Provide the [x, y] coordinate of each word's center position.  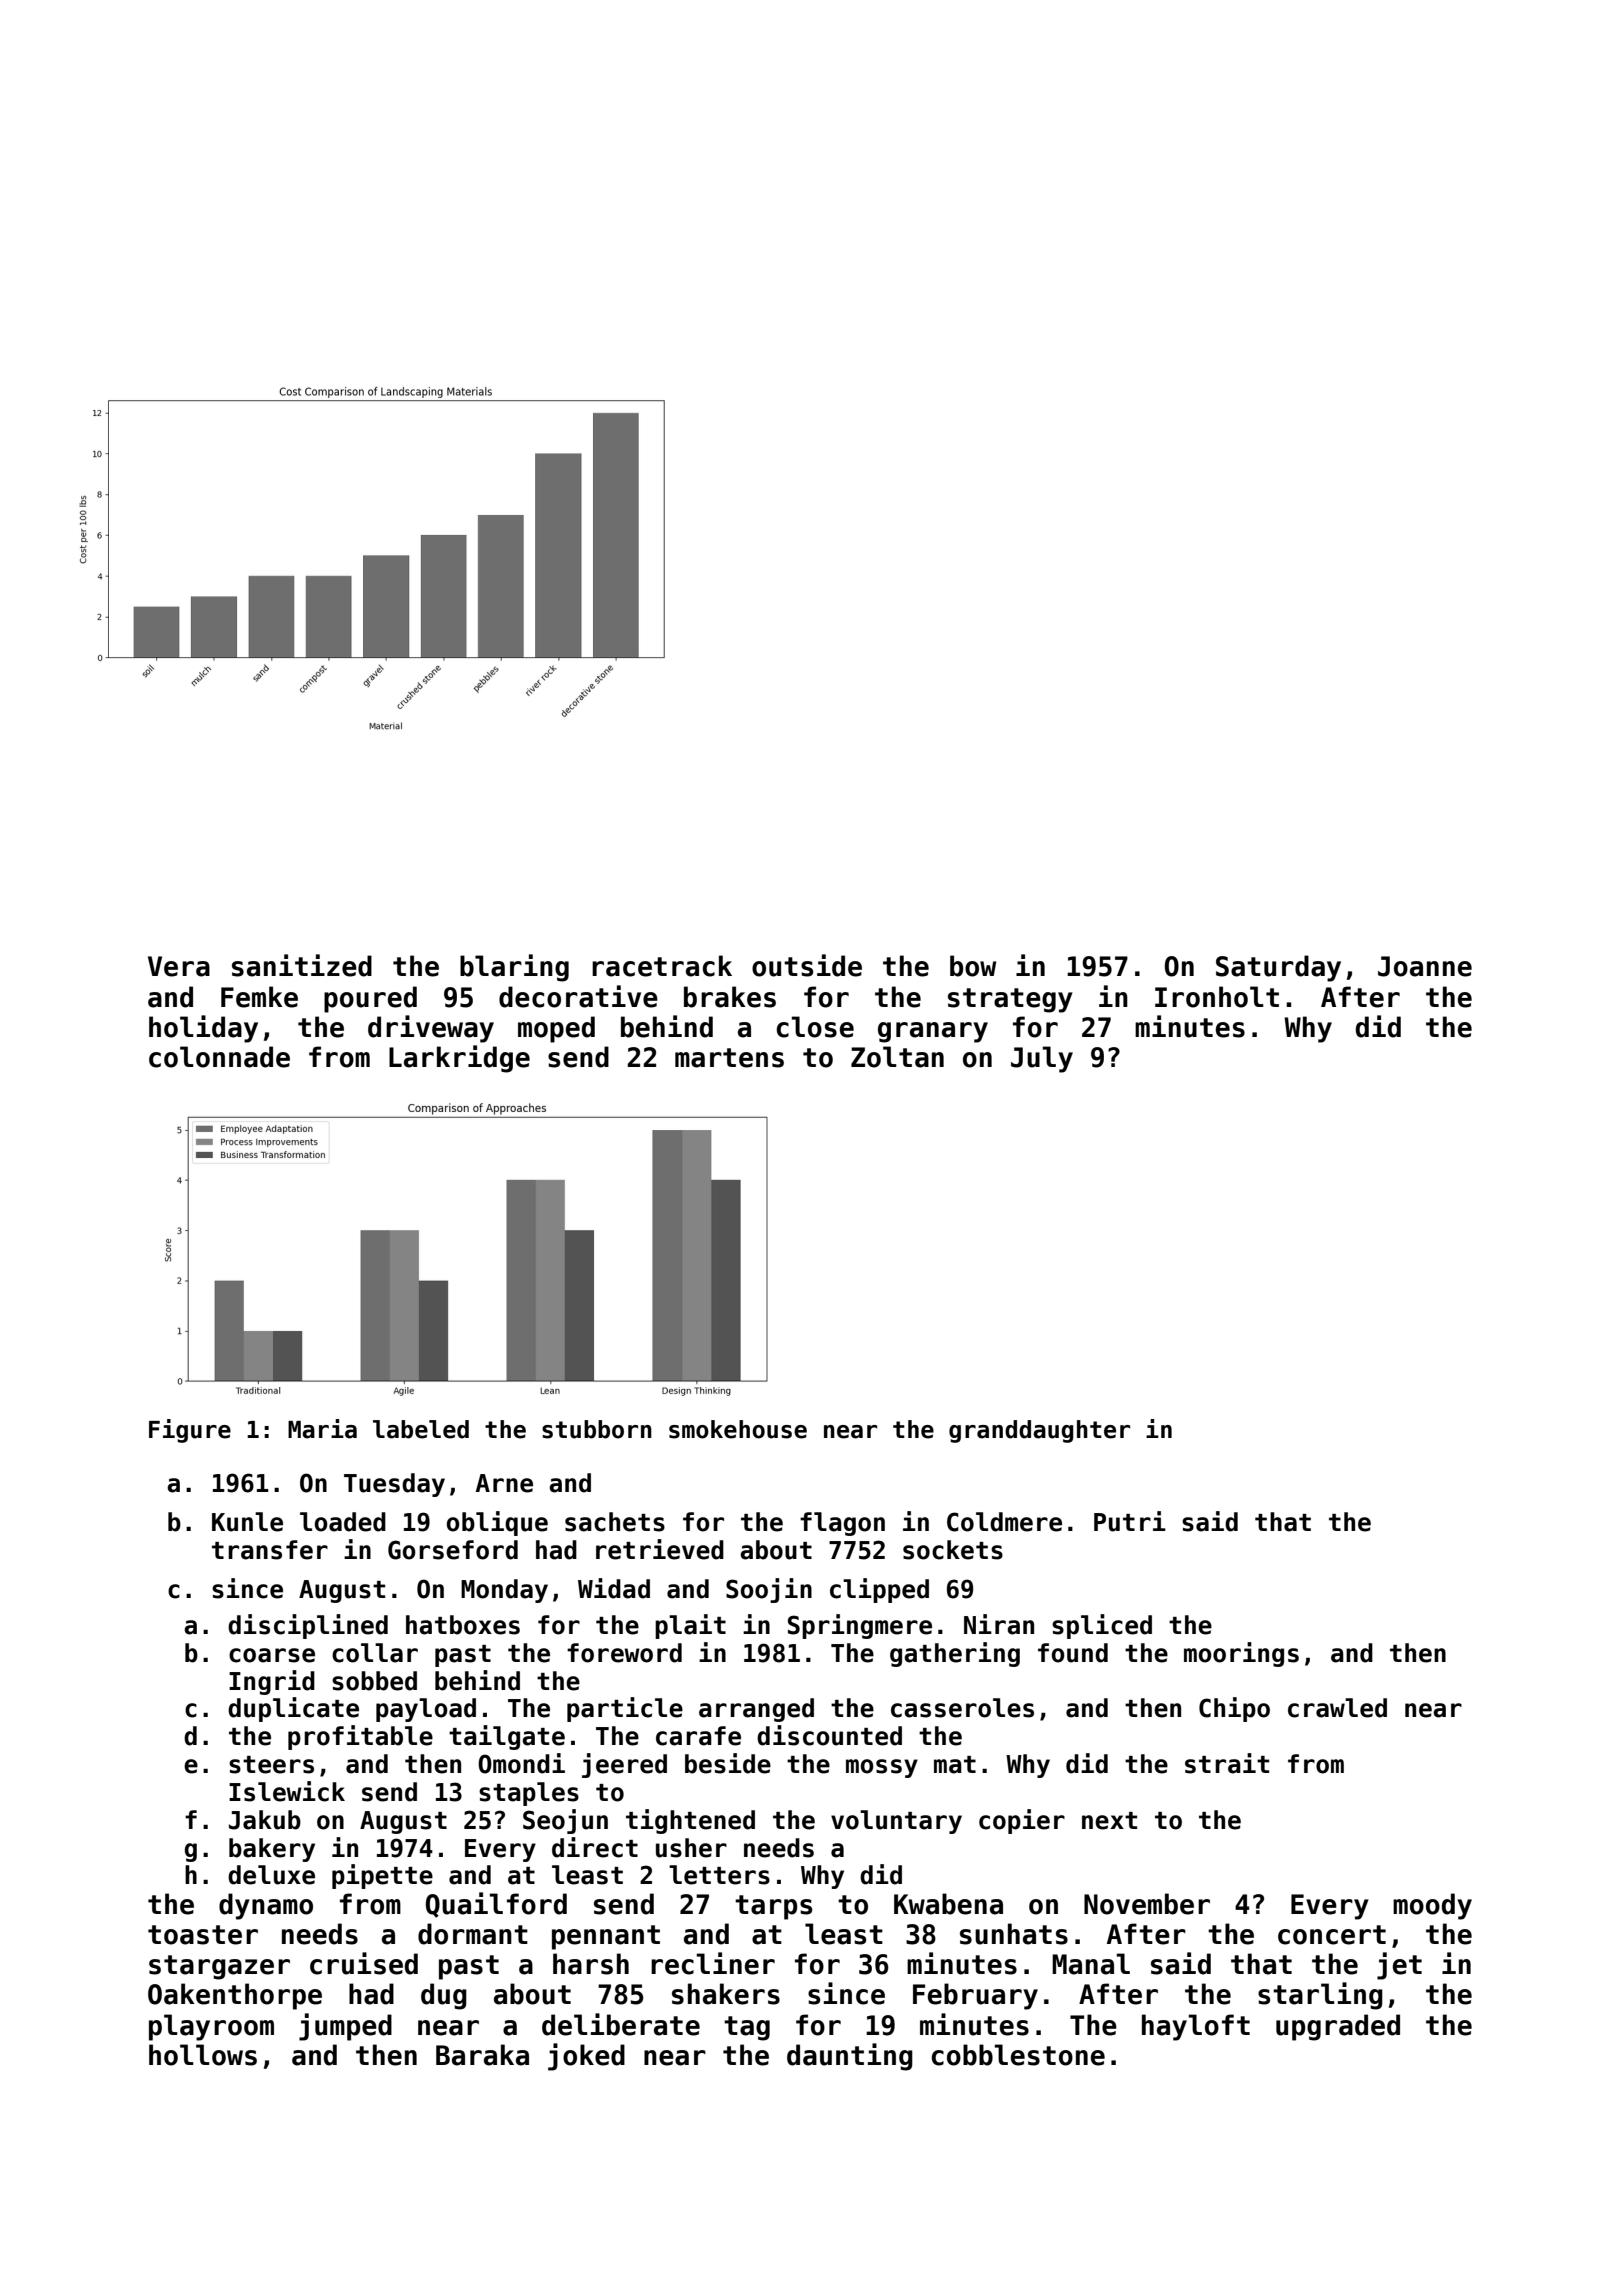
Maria [322, 1429]
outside [807, 965]
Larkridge [459, 1059]
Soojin [769, 1590]
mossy [882, 1768]
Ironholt [1217, 997]
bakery [272, 1850]
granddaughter [1039, 1431]
